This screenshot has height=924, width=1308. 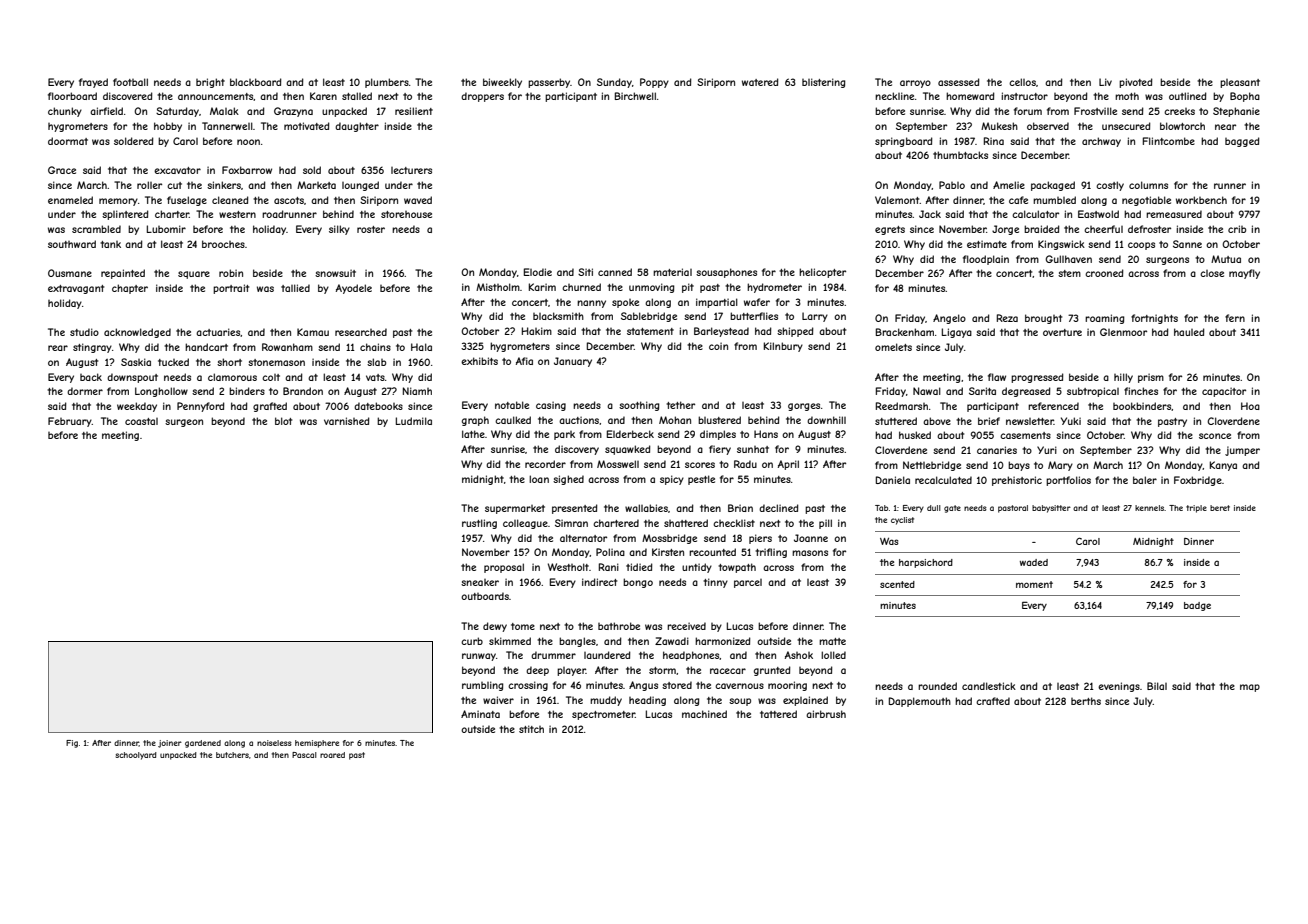 I want to click on roared, so click(x=332, y=755).
